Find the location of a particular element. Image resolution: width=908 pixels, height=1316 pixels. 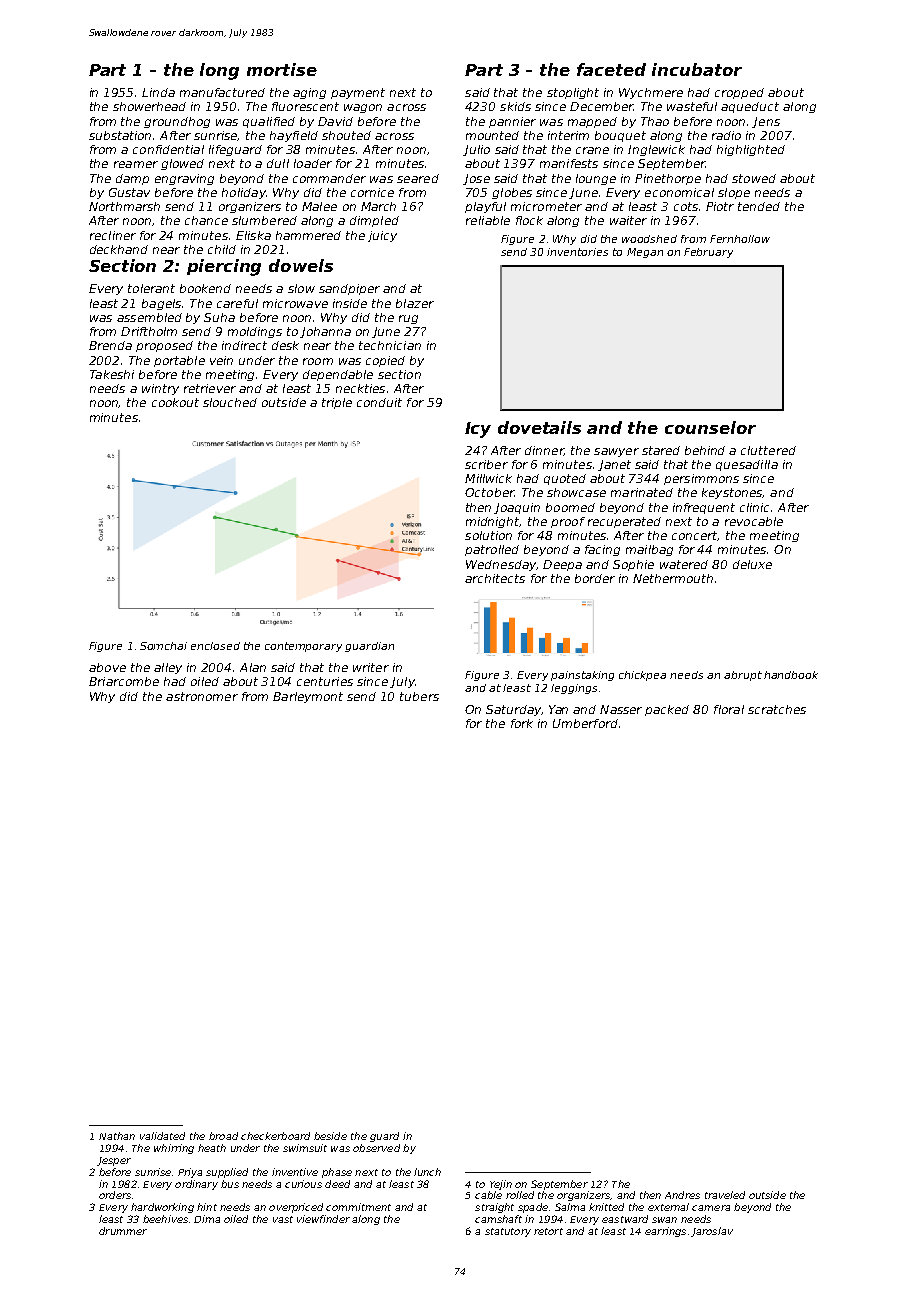

behind is located at coordinates (705, 450).
